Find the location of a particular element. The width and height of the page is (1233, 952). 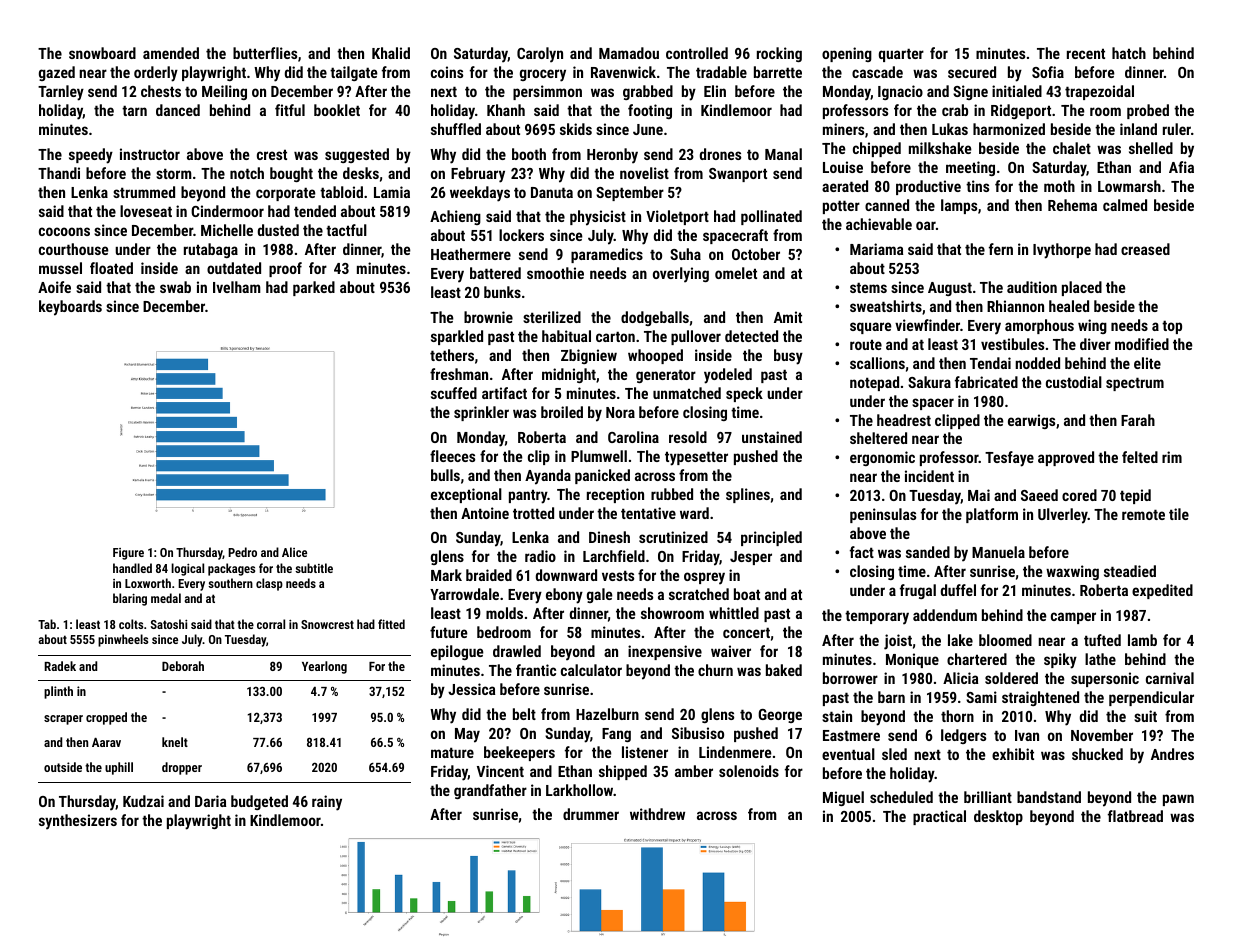

floated is located at coordinates (111, 268).
